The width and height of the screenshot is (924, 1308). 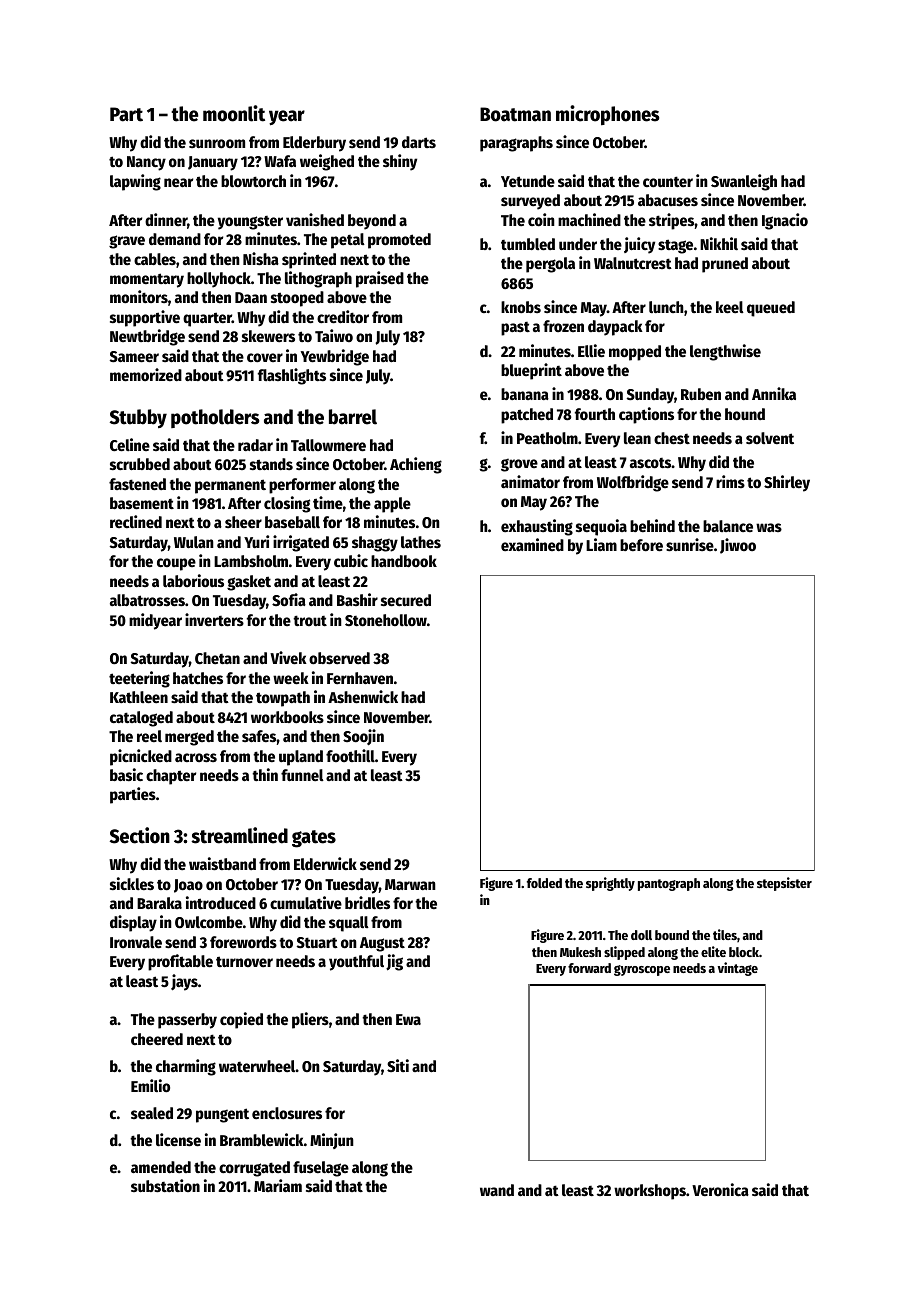 What do you see at coordinates (525, 394) in the screenshot?
I see `banana` at bounding box center [525, 394].
